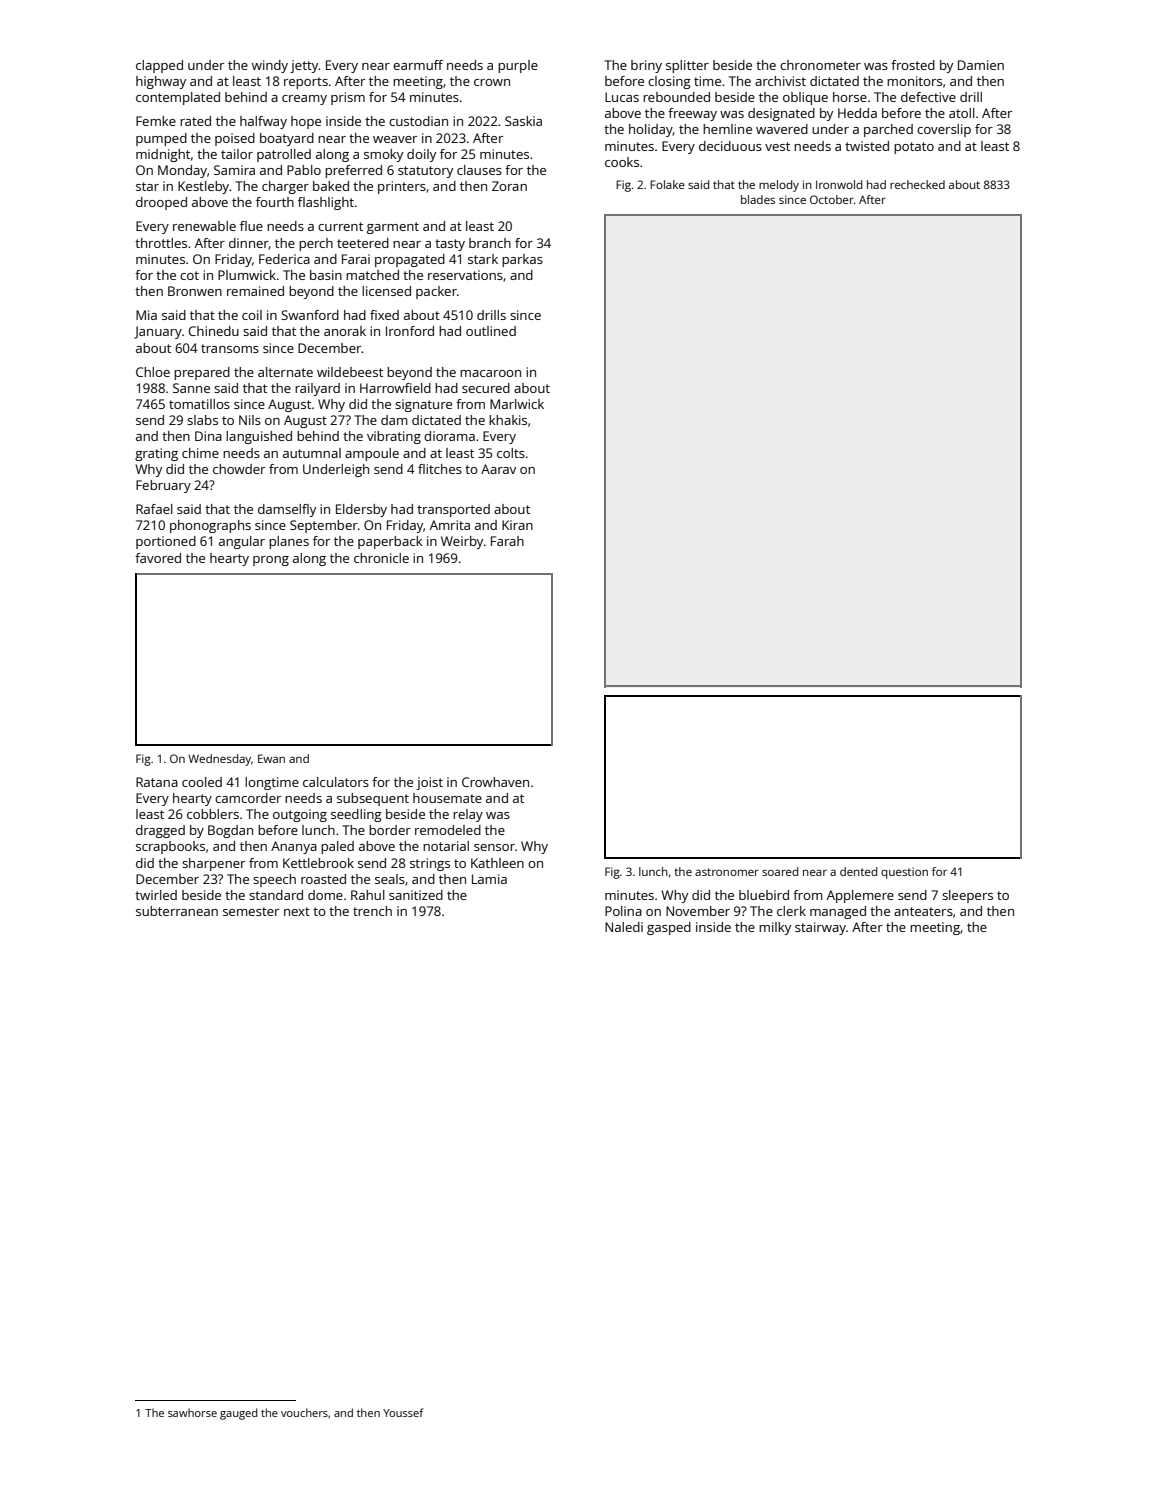 Image resolution: width=1157 pixels, height=1498 pixels. I want to click on vouchers, so click(304, 1412).
